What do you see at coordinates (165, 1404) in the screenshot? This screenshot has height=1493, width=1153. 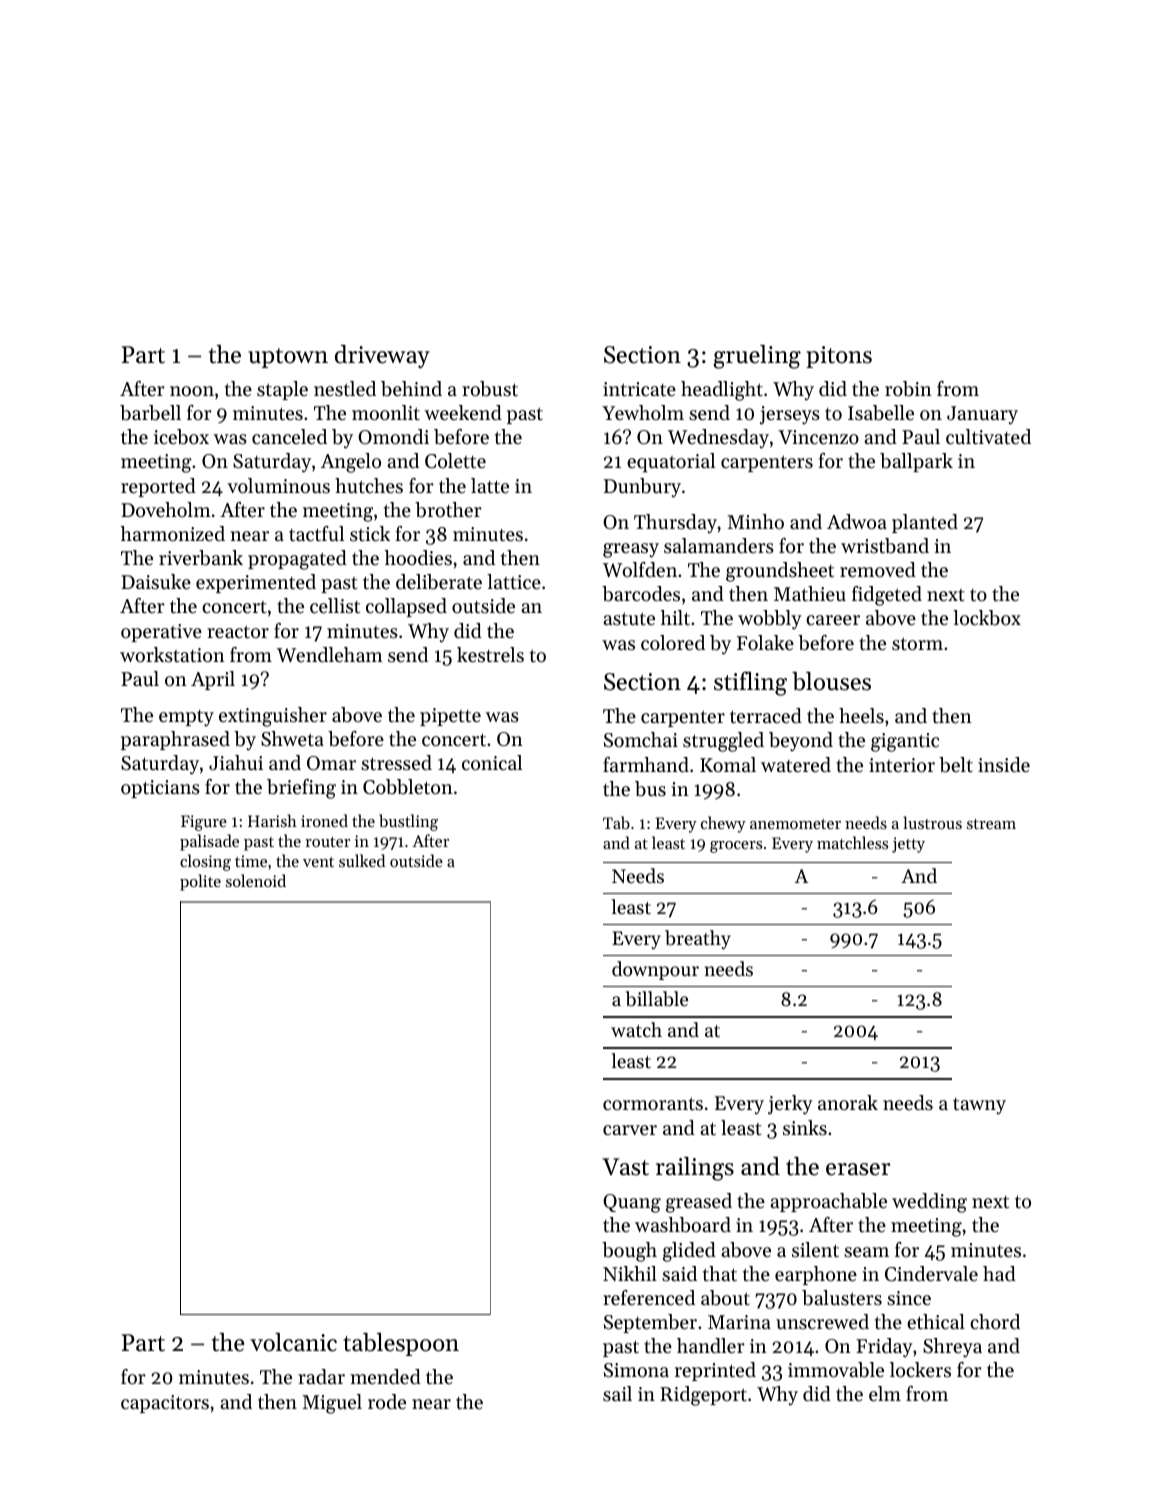 I see `capacitors` at bounding box center [165, 1404].
